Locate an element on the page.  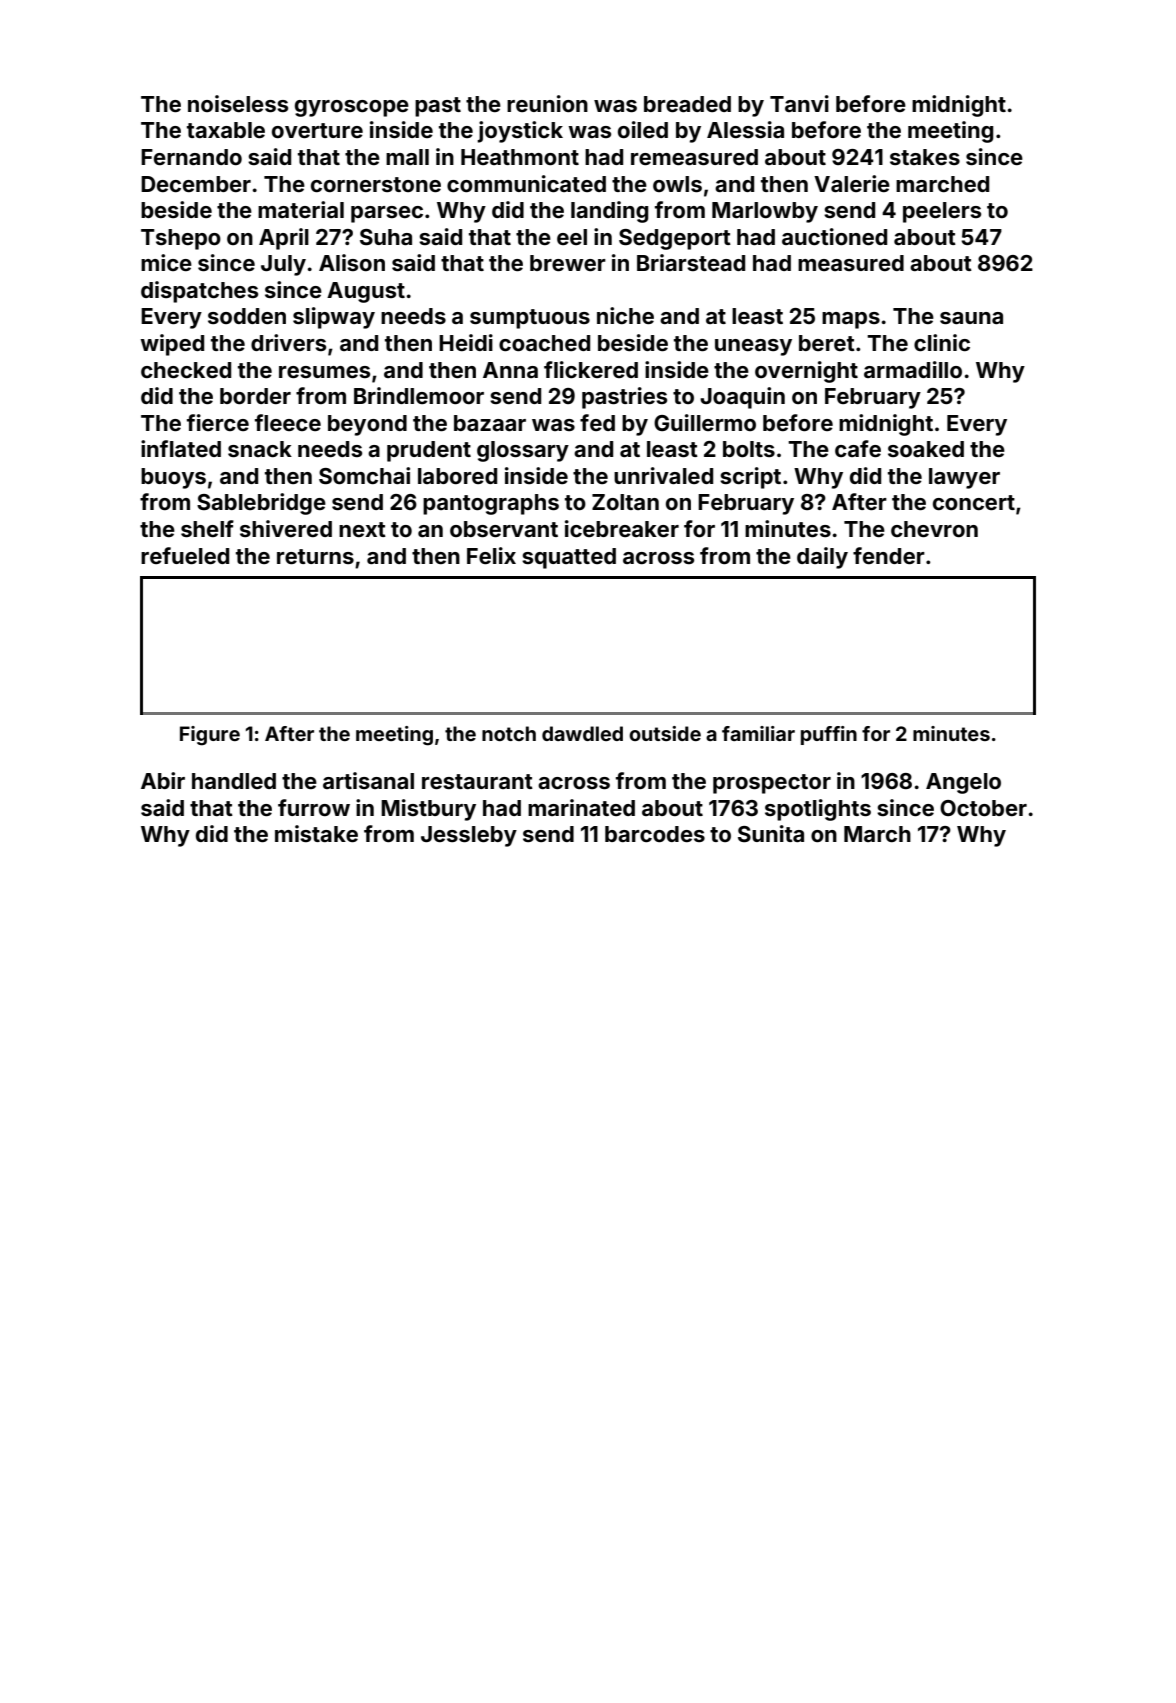
beyond is located at coordinates (367, 425).
